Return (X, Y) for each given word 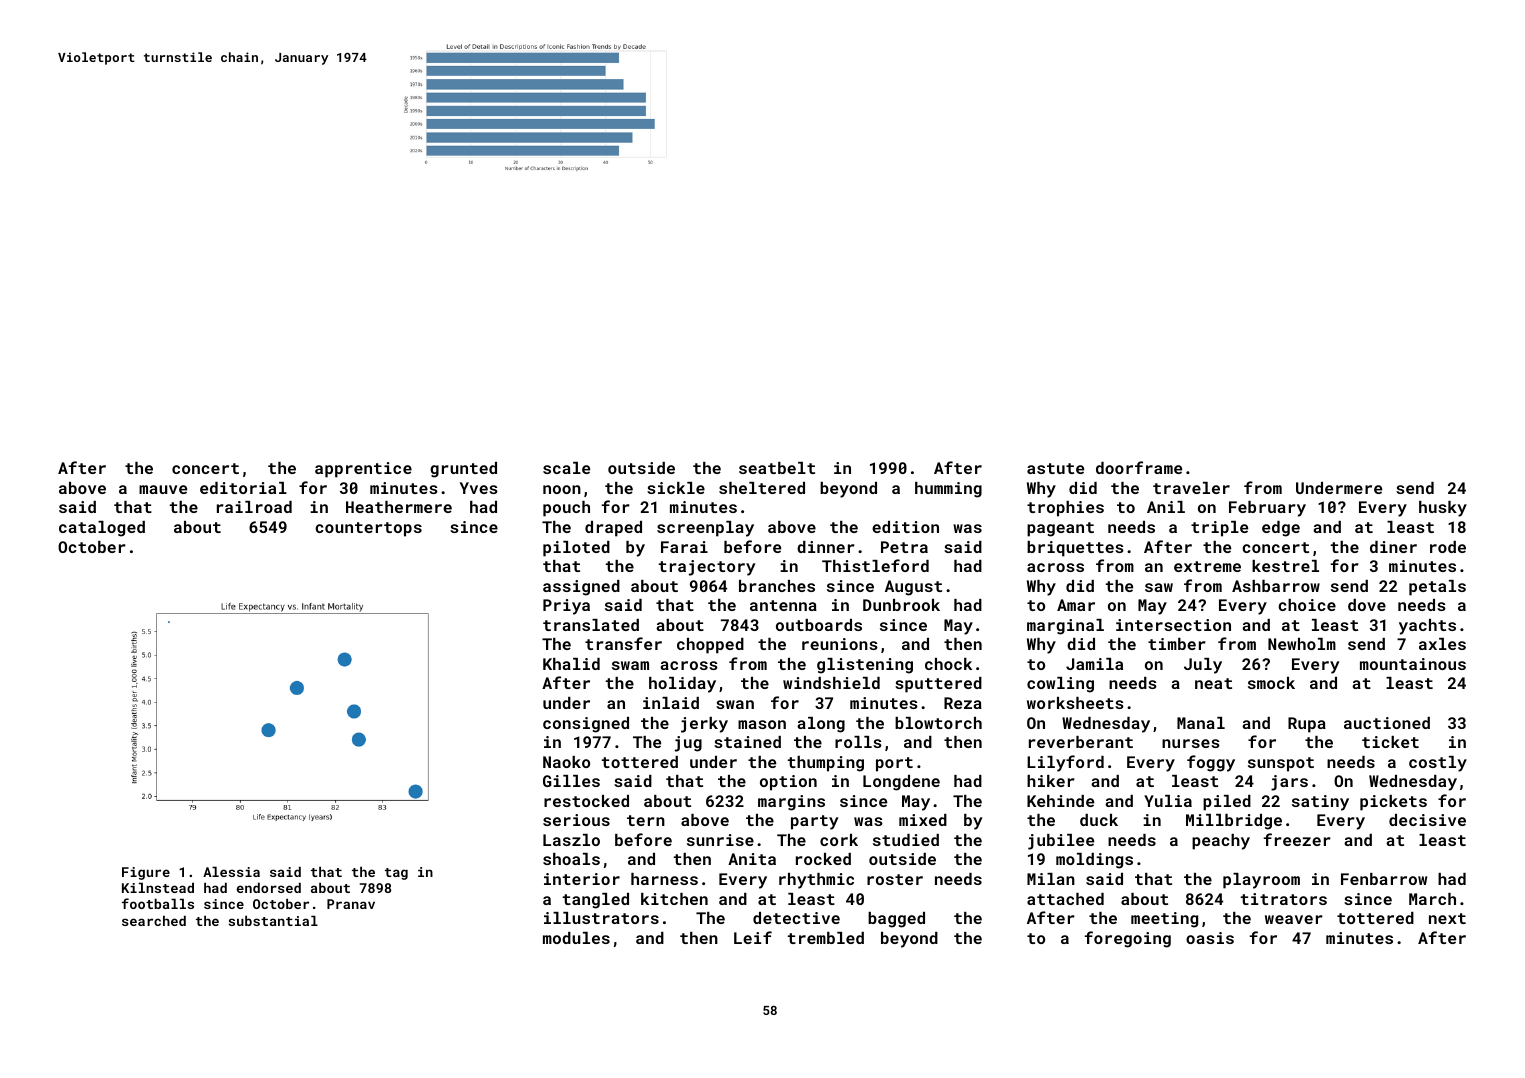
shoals (571, 859)
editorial (243, 488)
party (814, 822)
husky (1443, 509)
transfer (623, 643)
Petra (904, 547)
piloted (576, 549)
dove (1367, 605)
